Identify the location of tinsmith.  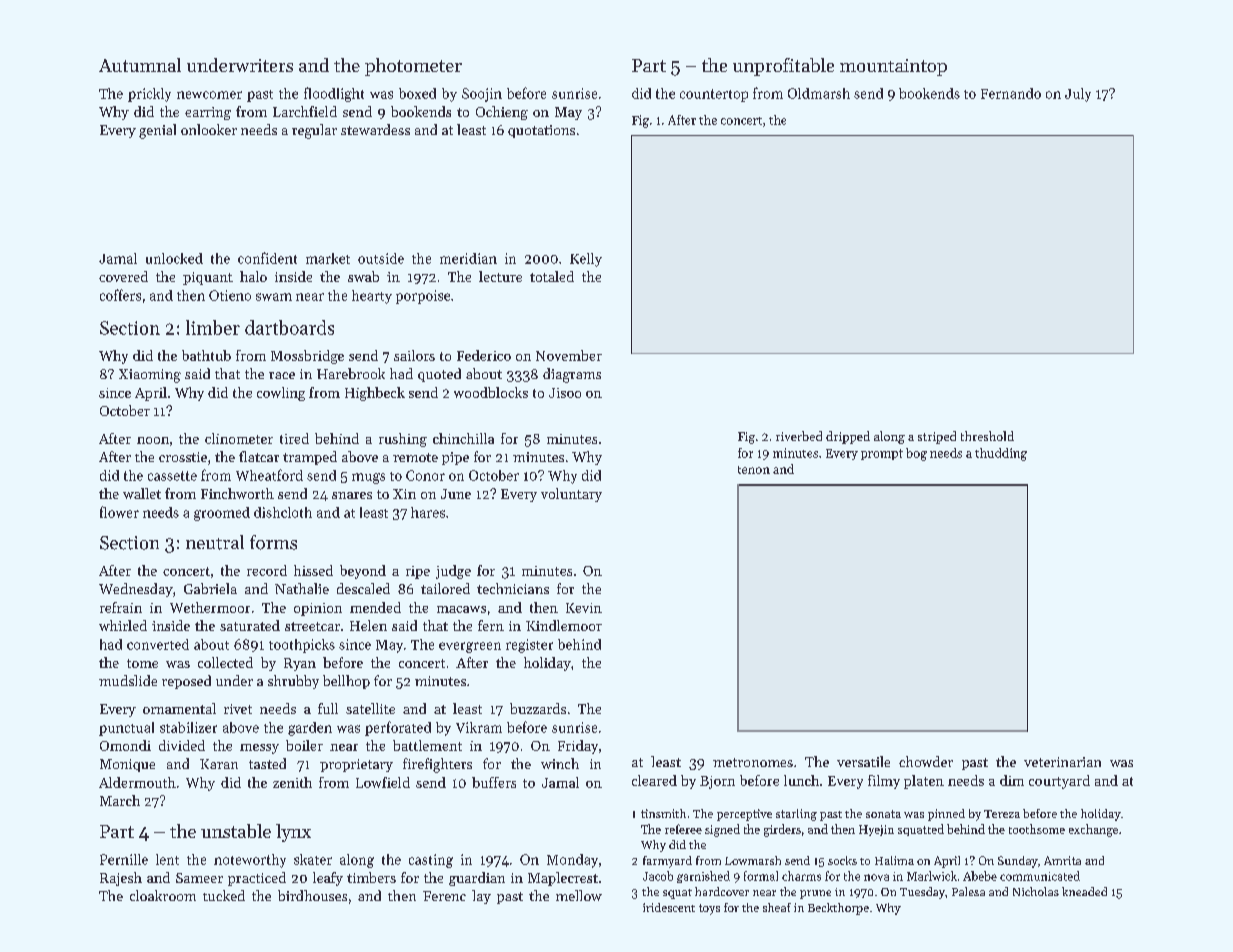
(663, 813).
